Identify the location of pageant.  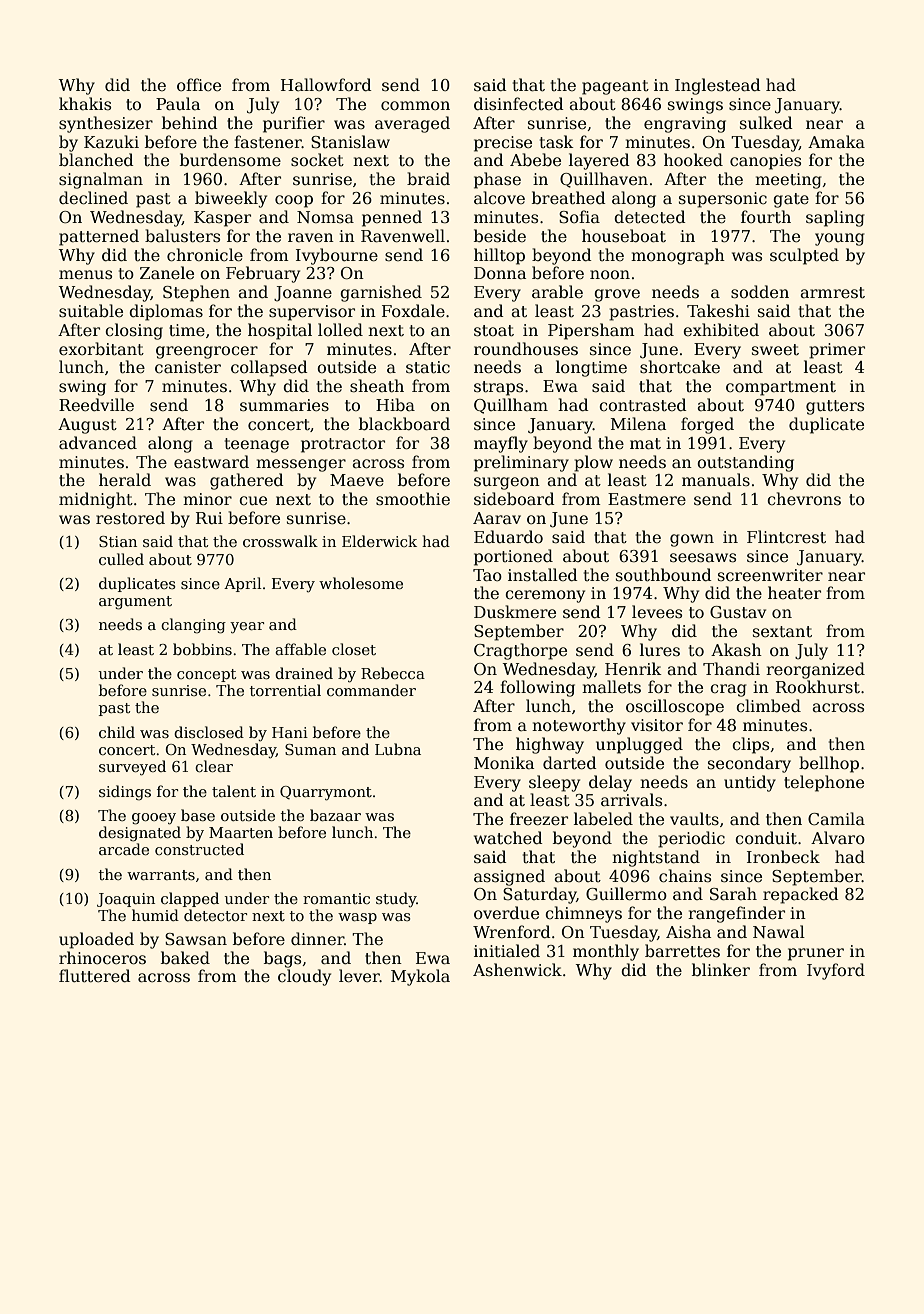
(615, 87).
